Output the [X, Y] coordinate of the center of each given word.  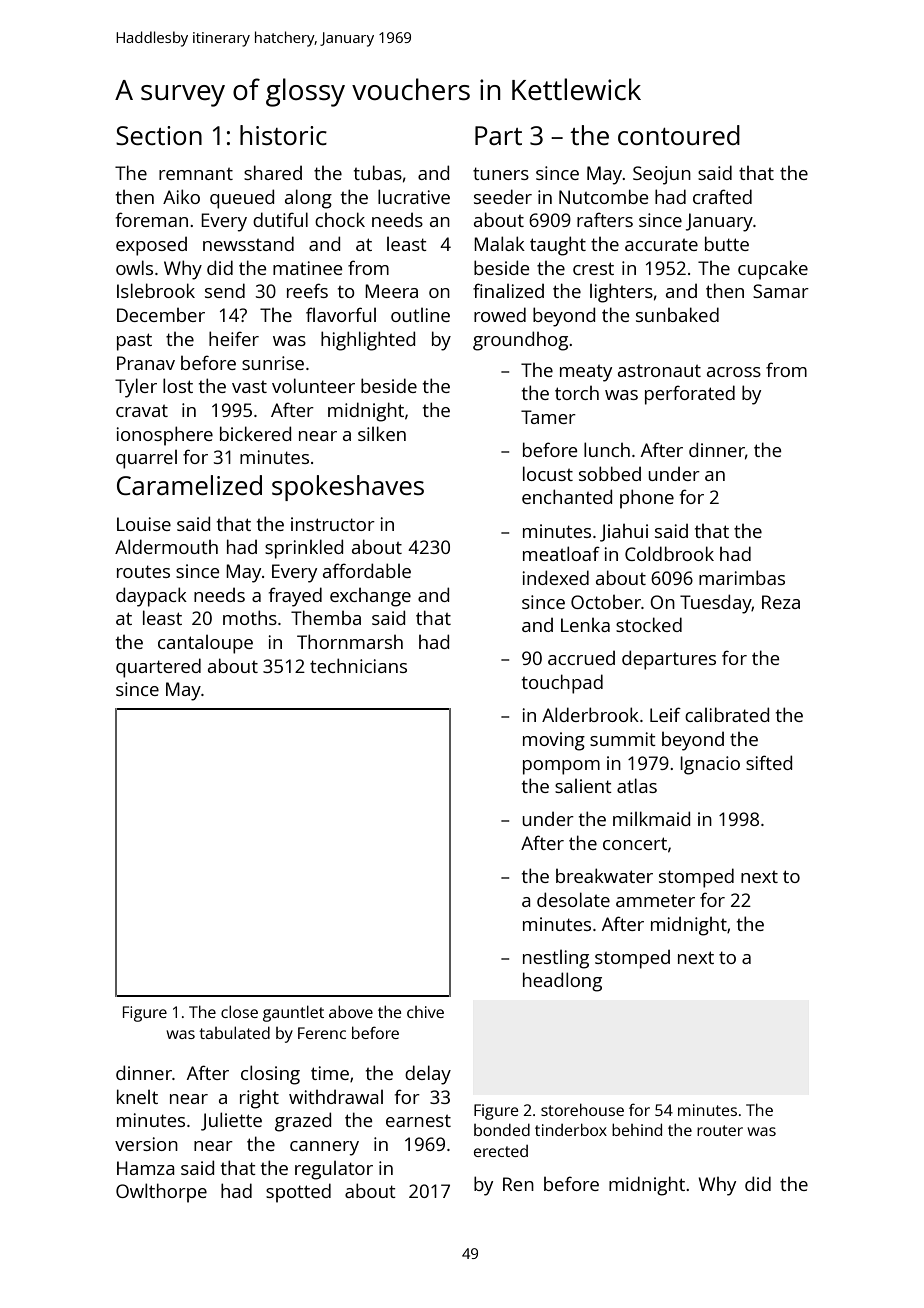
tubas [378, 172]
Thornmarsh [350, 641]
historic [283, 135]
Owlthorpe [161, 1193]
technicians [358, 665]
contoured [679, 135]
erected [501, 1151]
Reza [781, 602]
